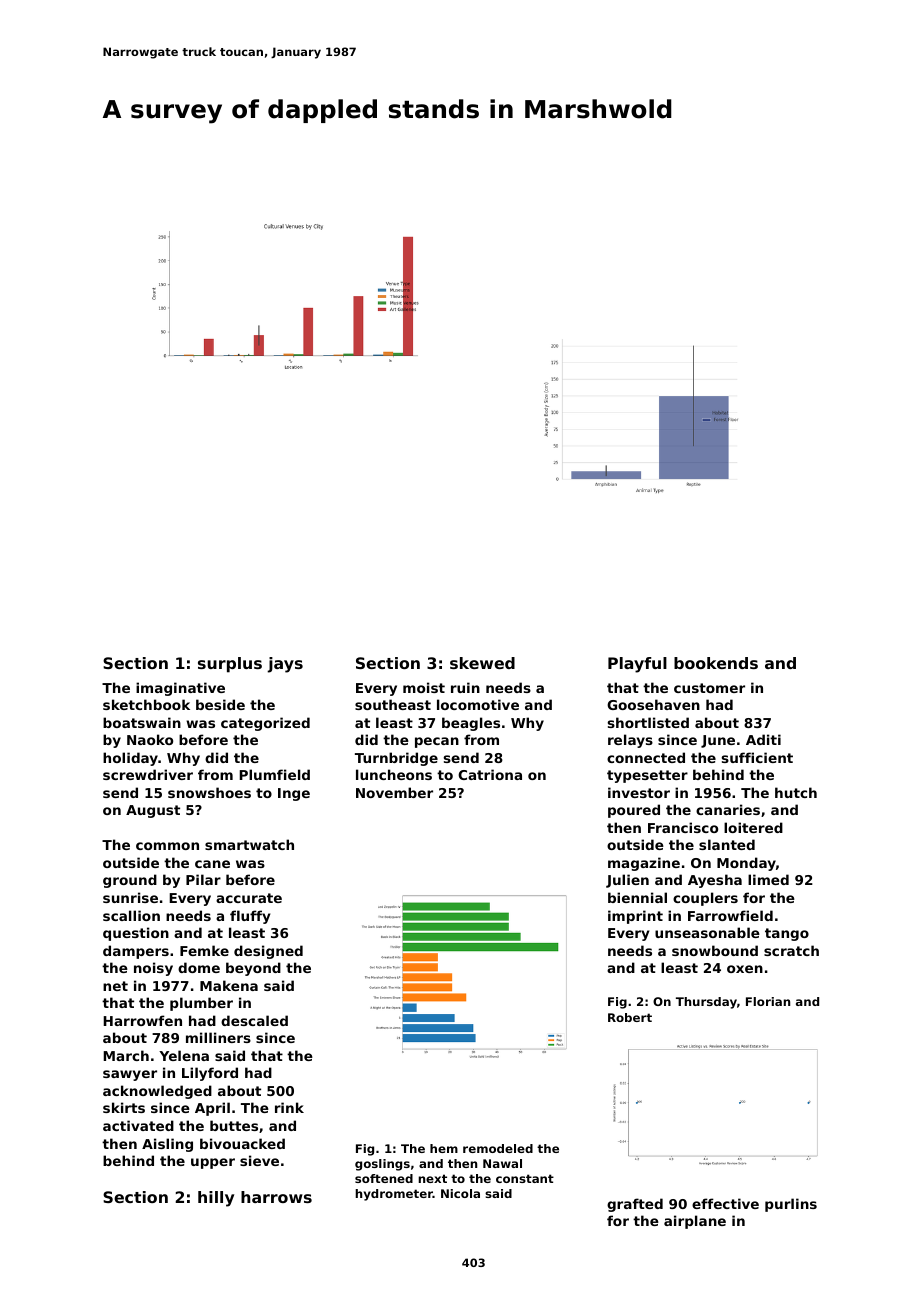  Describe the element at coordinates (630, 1017) in the image. I see `Robert` at that location.
